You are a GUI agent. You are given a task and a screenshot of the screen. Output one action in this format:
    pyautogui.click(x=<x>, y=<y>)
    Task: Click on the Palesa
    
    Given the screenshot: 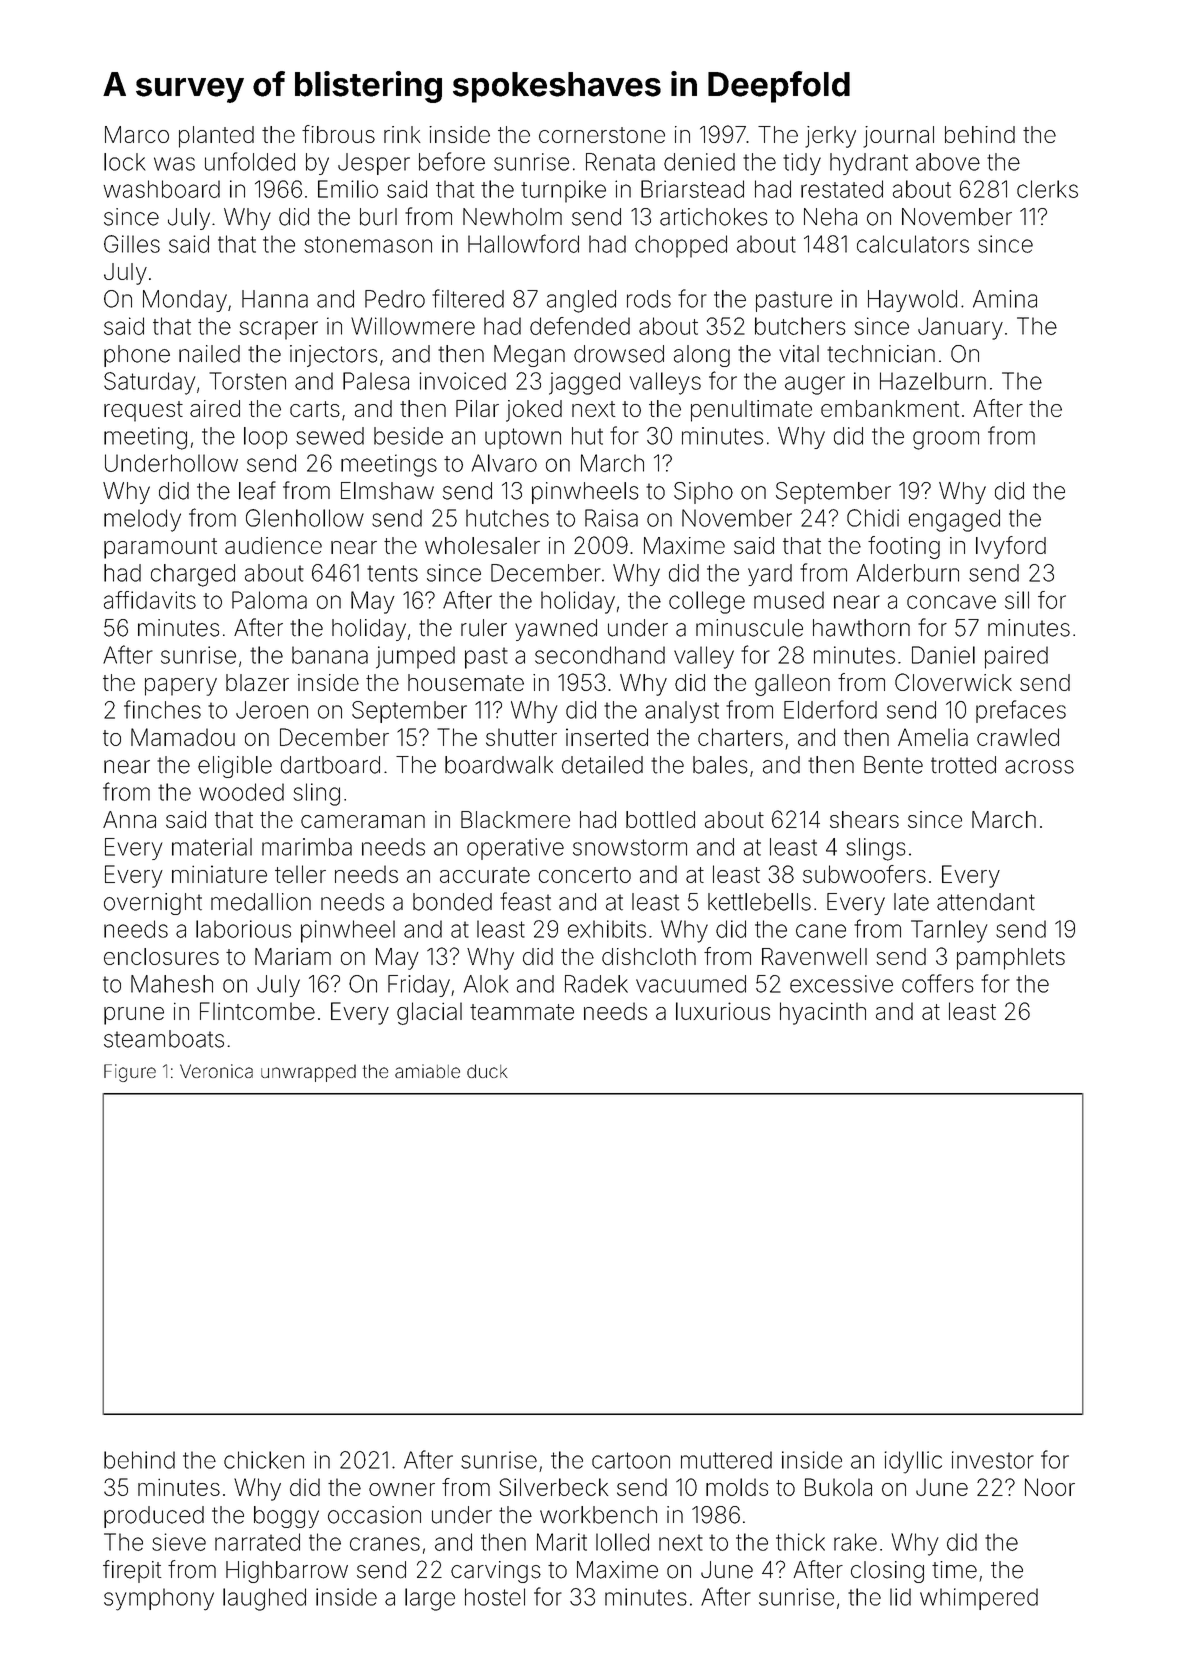 What is the action you would take?
    pyautogui.click(x=376, y=381)
